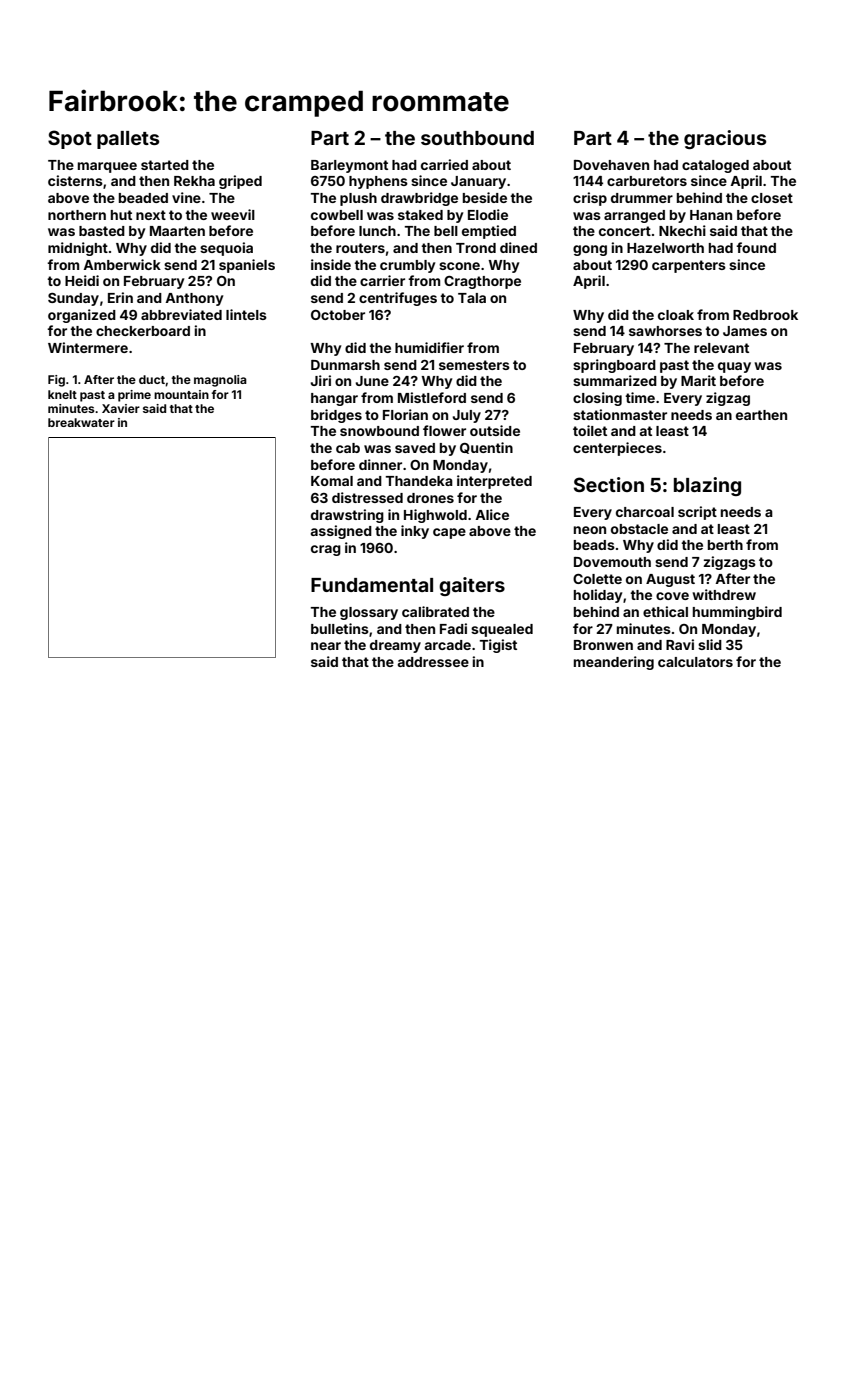 This document has height=1400, width=849. What do you see at coordinates (348, 448) in the document?
I see `cab` at bounding box center [348, 448].
